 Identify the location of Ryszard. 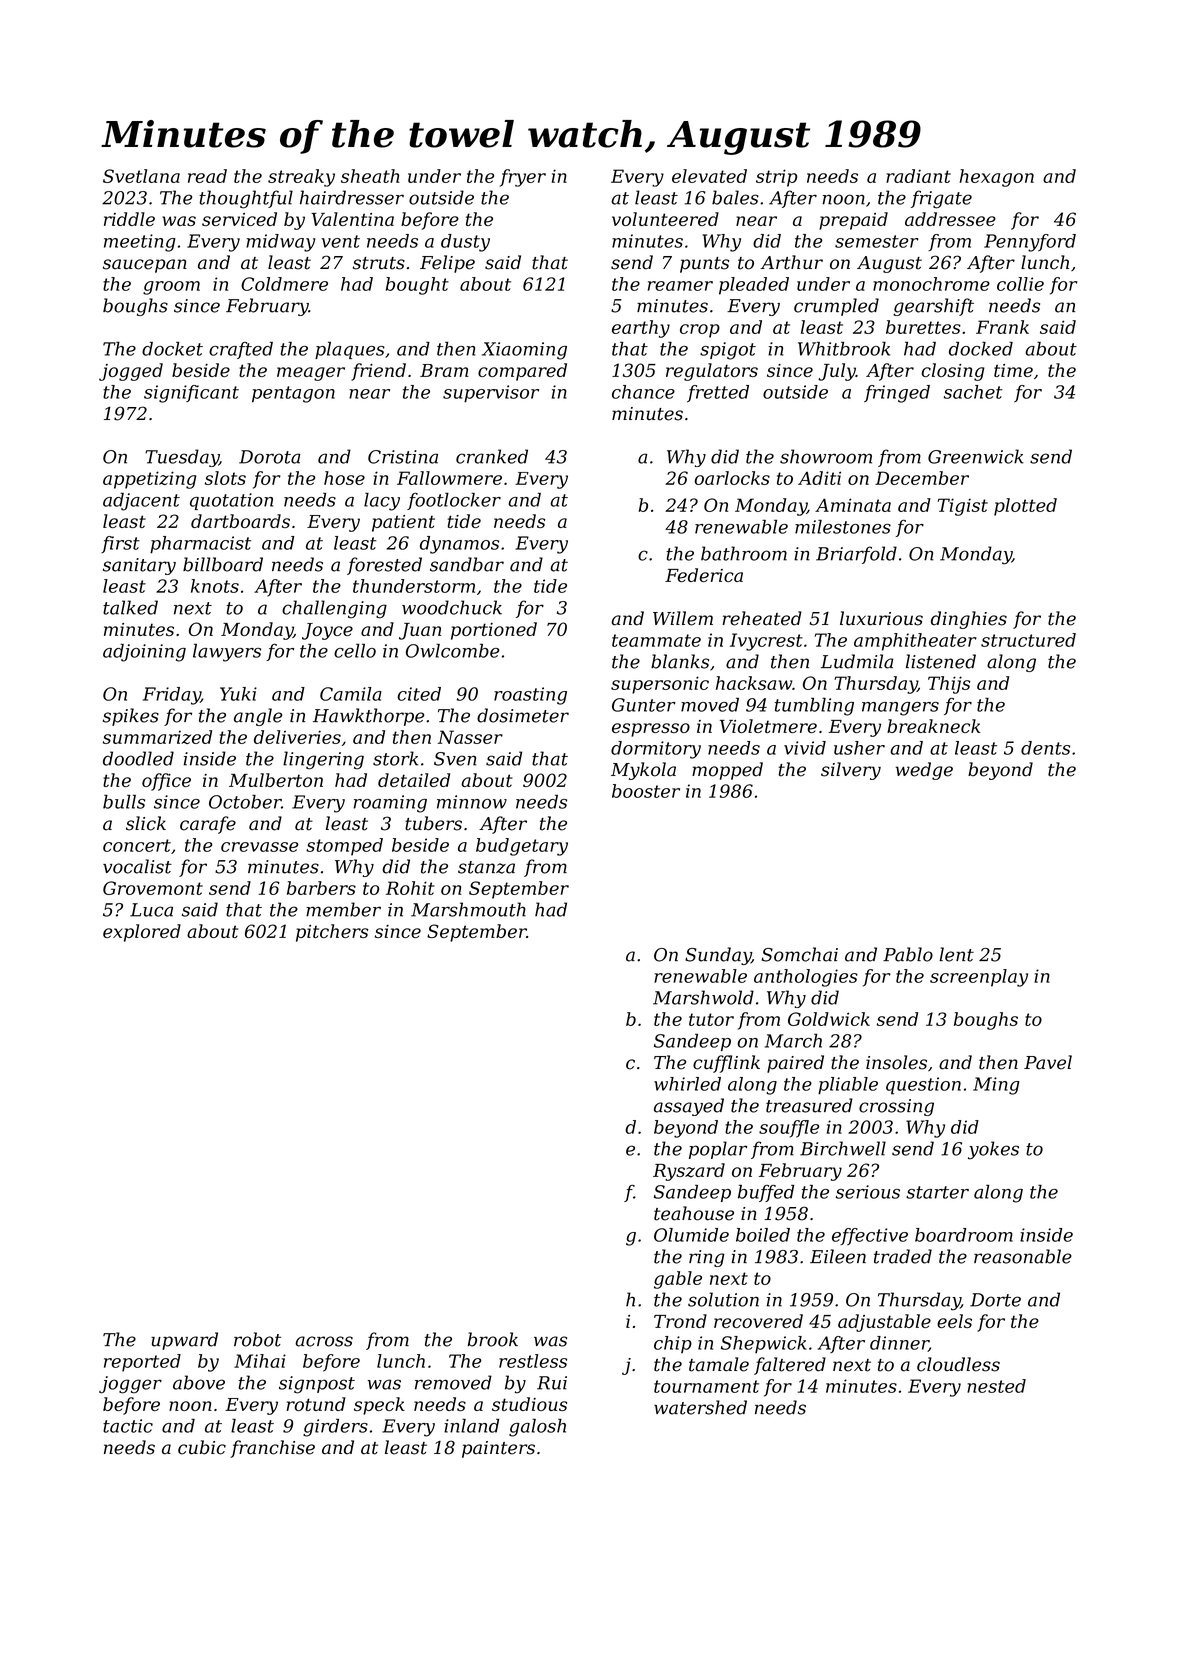
(689, 1172).
